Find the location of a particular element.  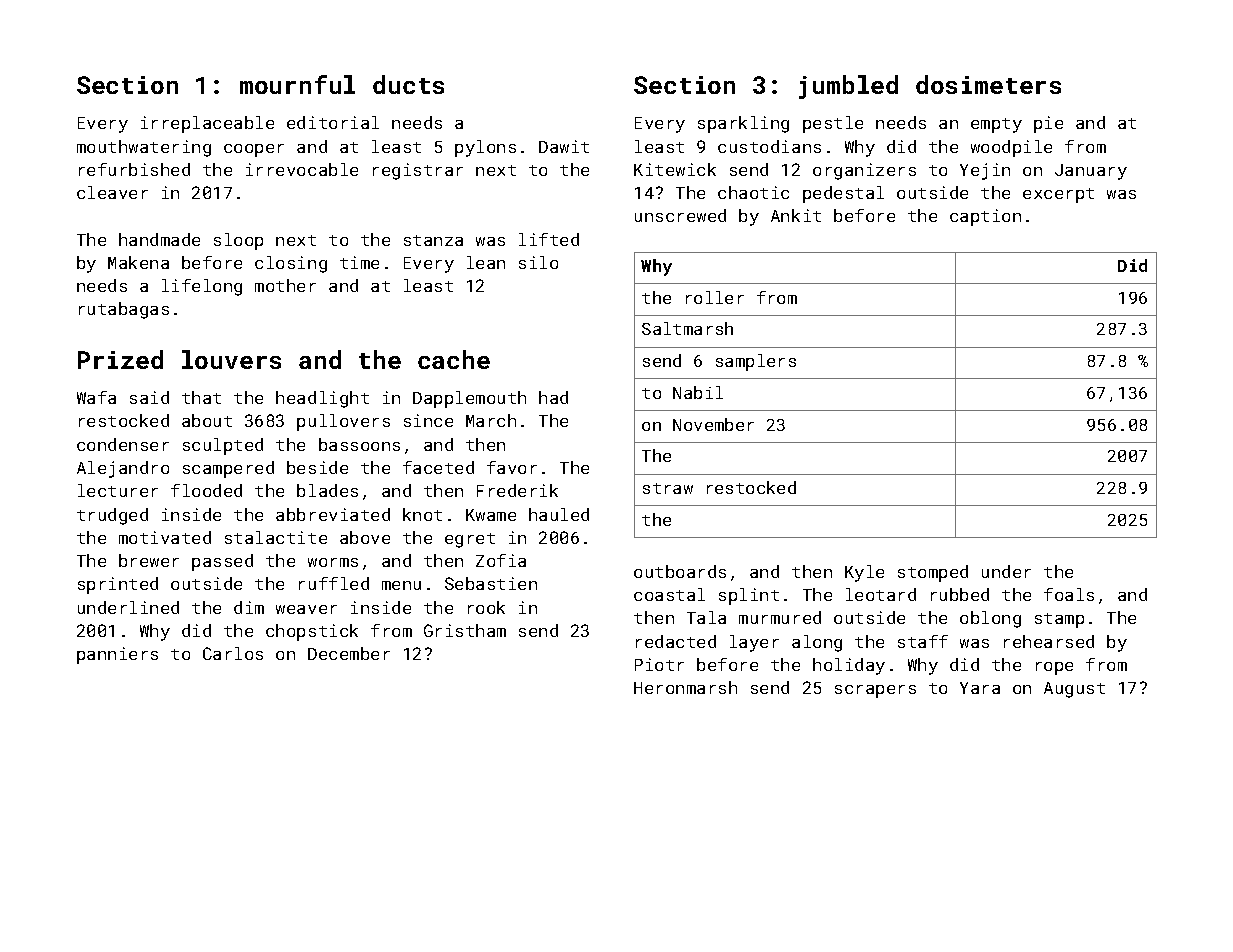

dosimeters is located at coordinates (988, 84).
